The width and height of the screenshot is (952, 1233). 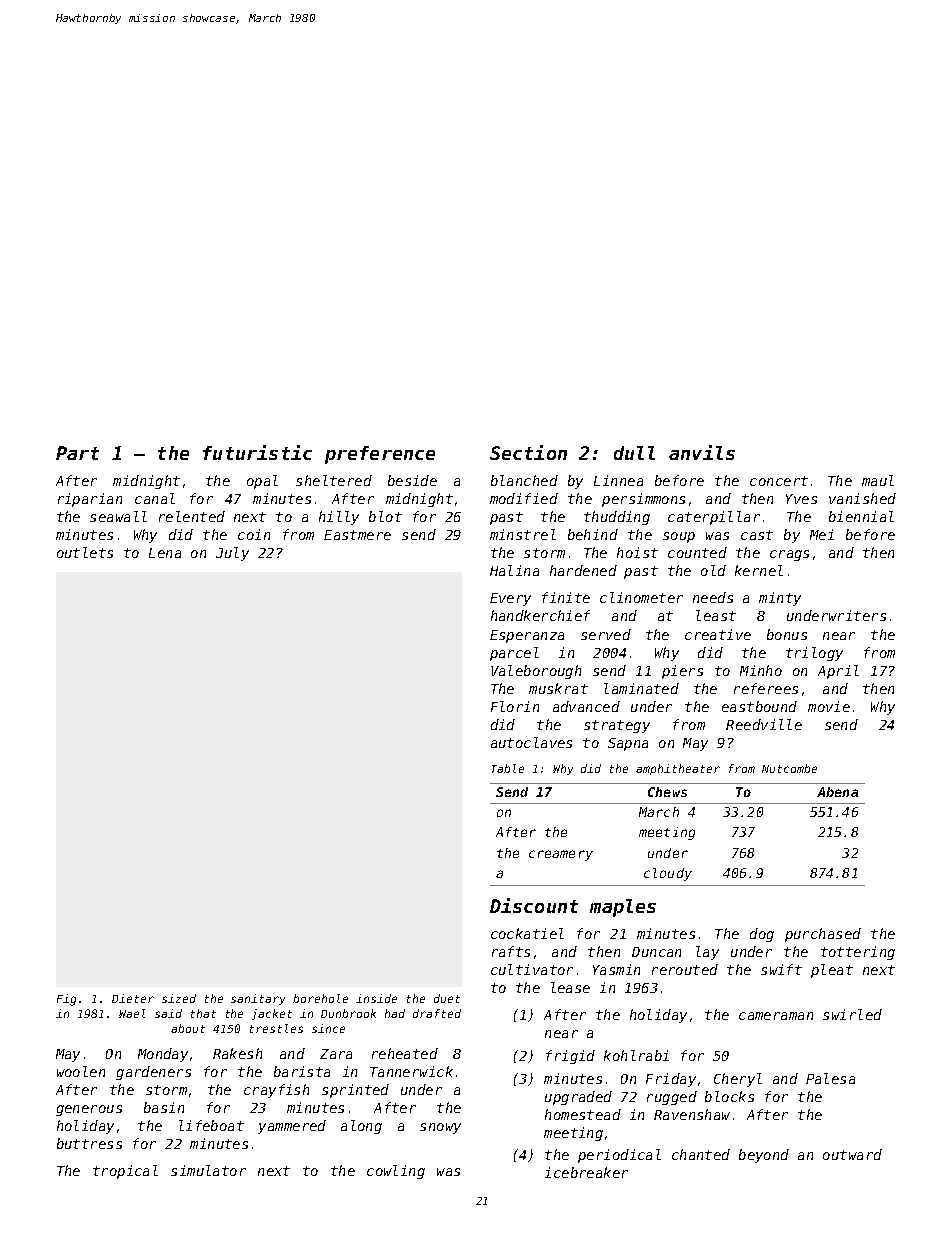 What do you see at coordinates (528, 452) in the screenshot?
I see `Section` at bounding box center [528, 452].
